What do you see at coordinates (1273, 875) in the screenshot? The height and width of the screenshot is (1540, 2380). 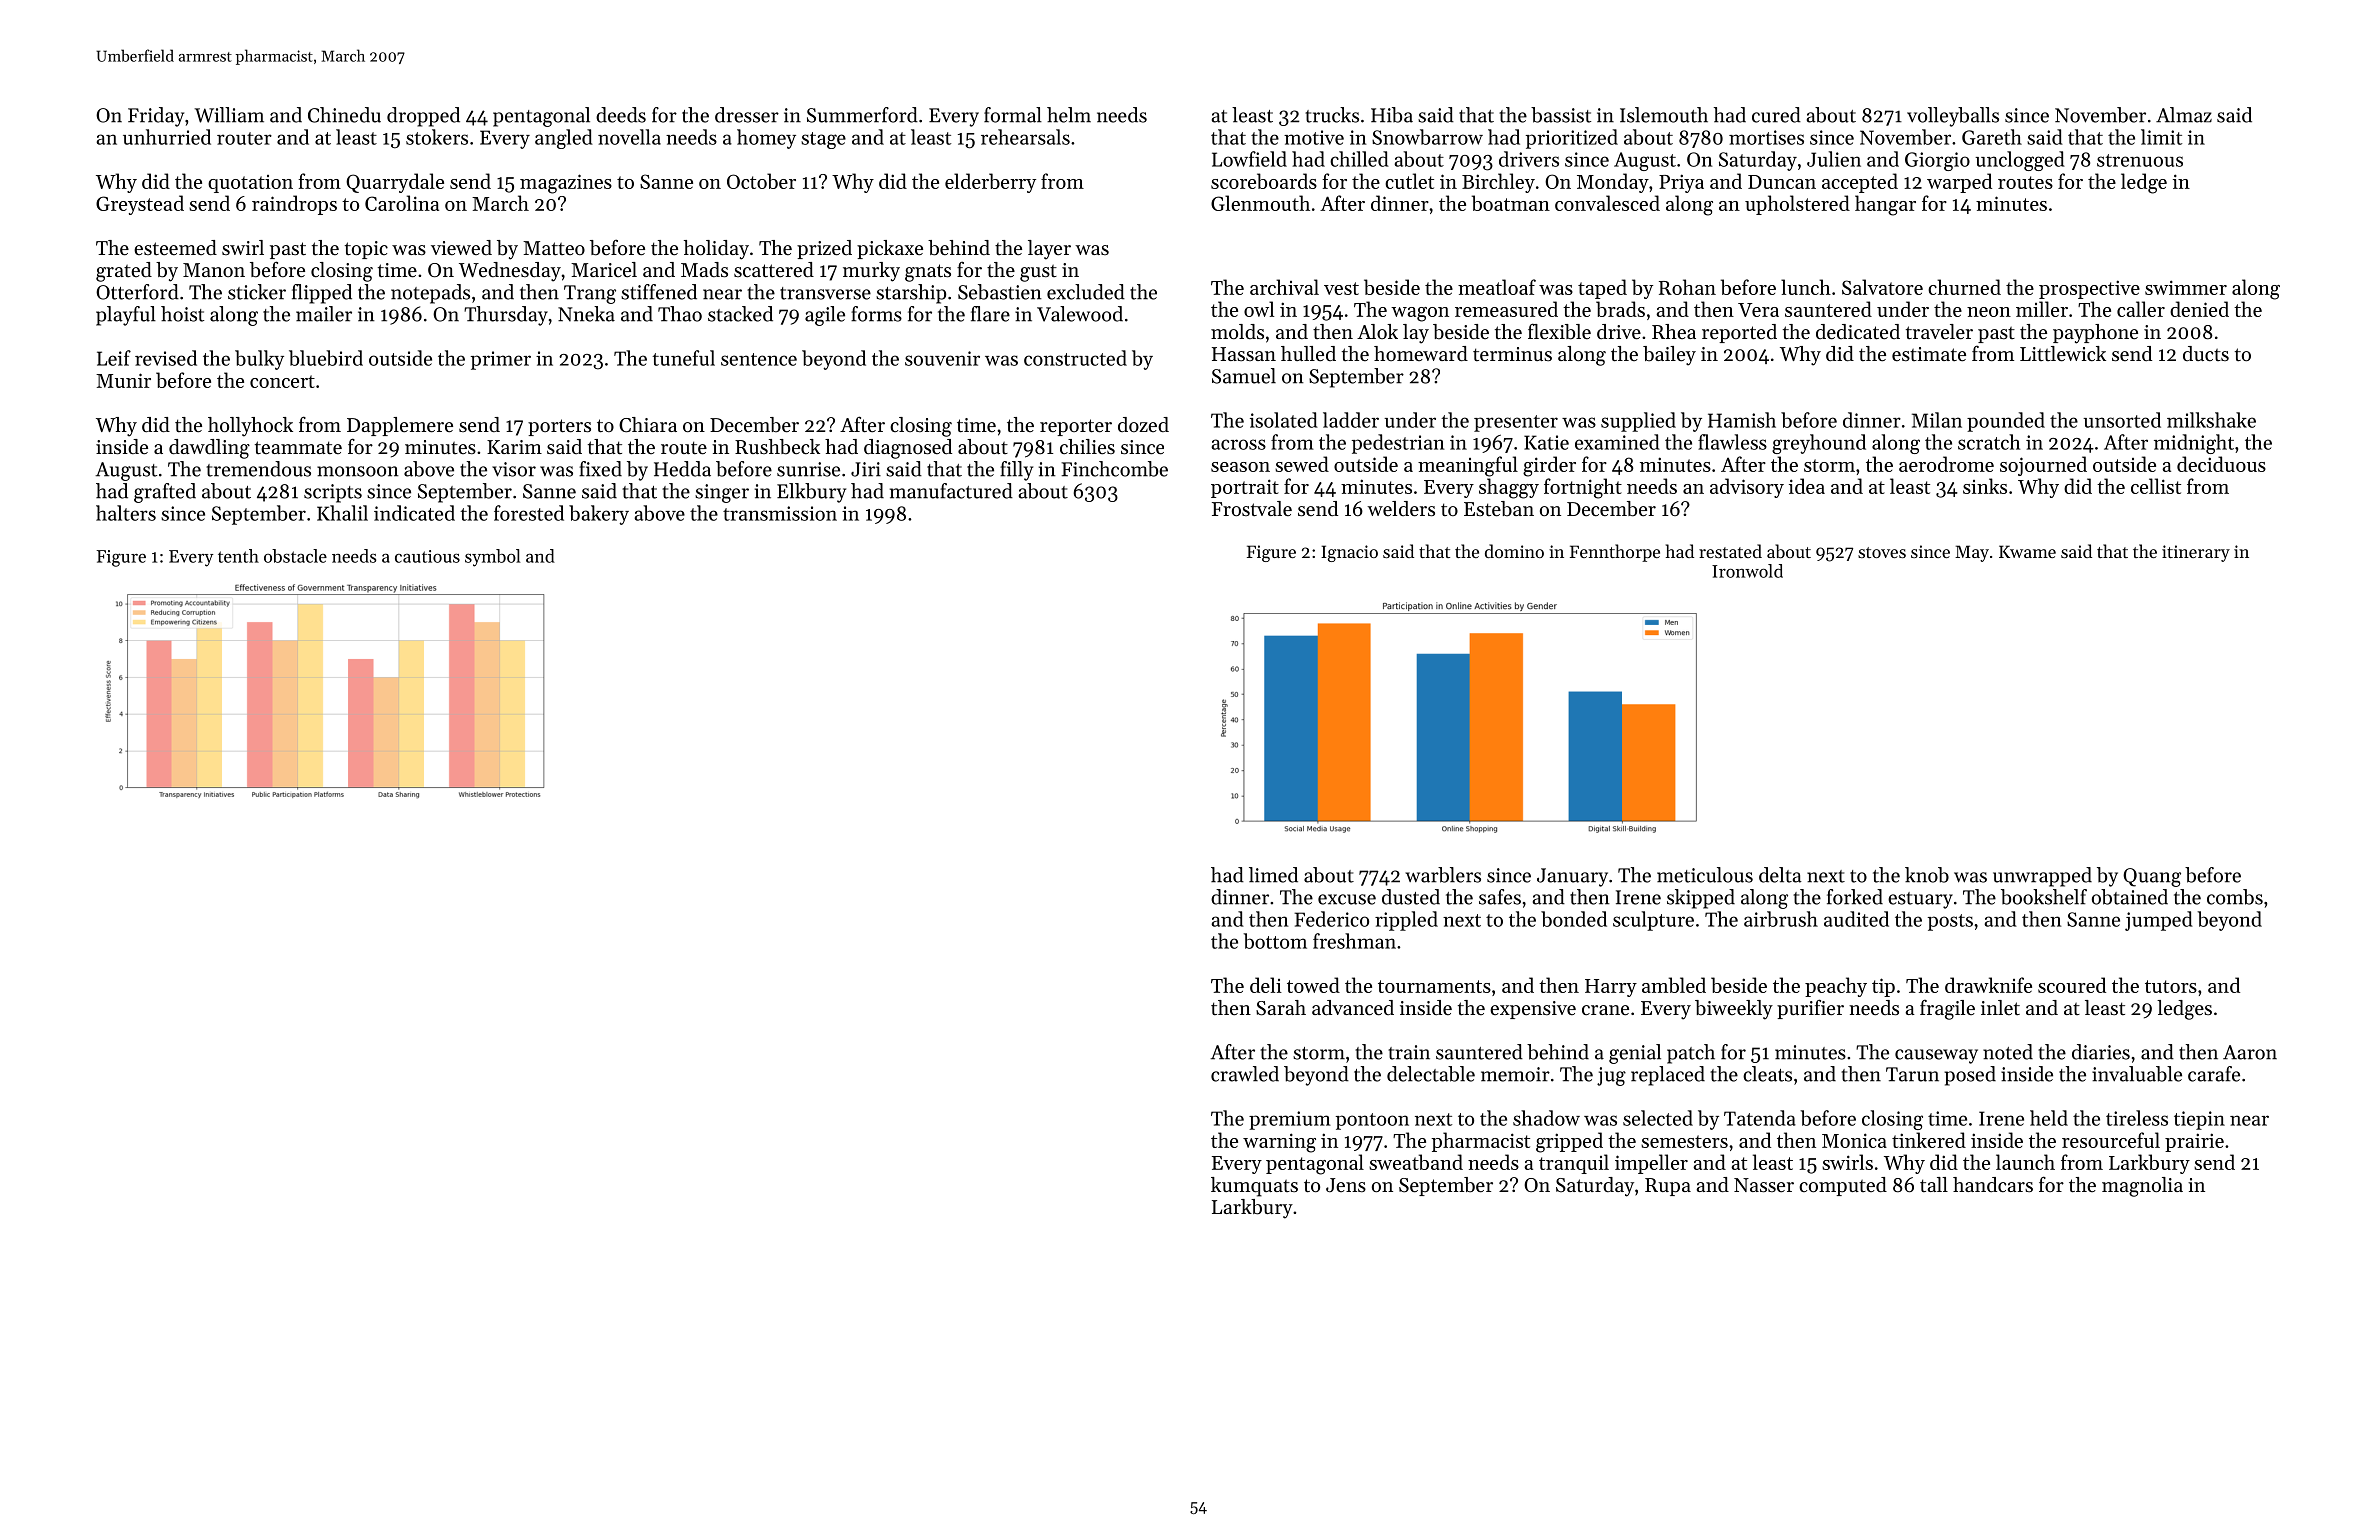 I see `limed` at bounding box center [1273, 875].
